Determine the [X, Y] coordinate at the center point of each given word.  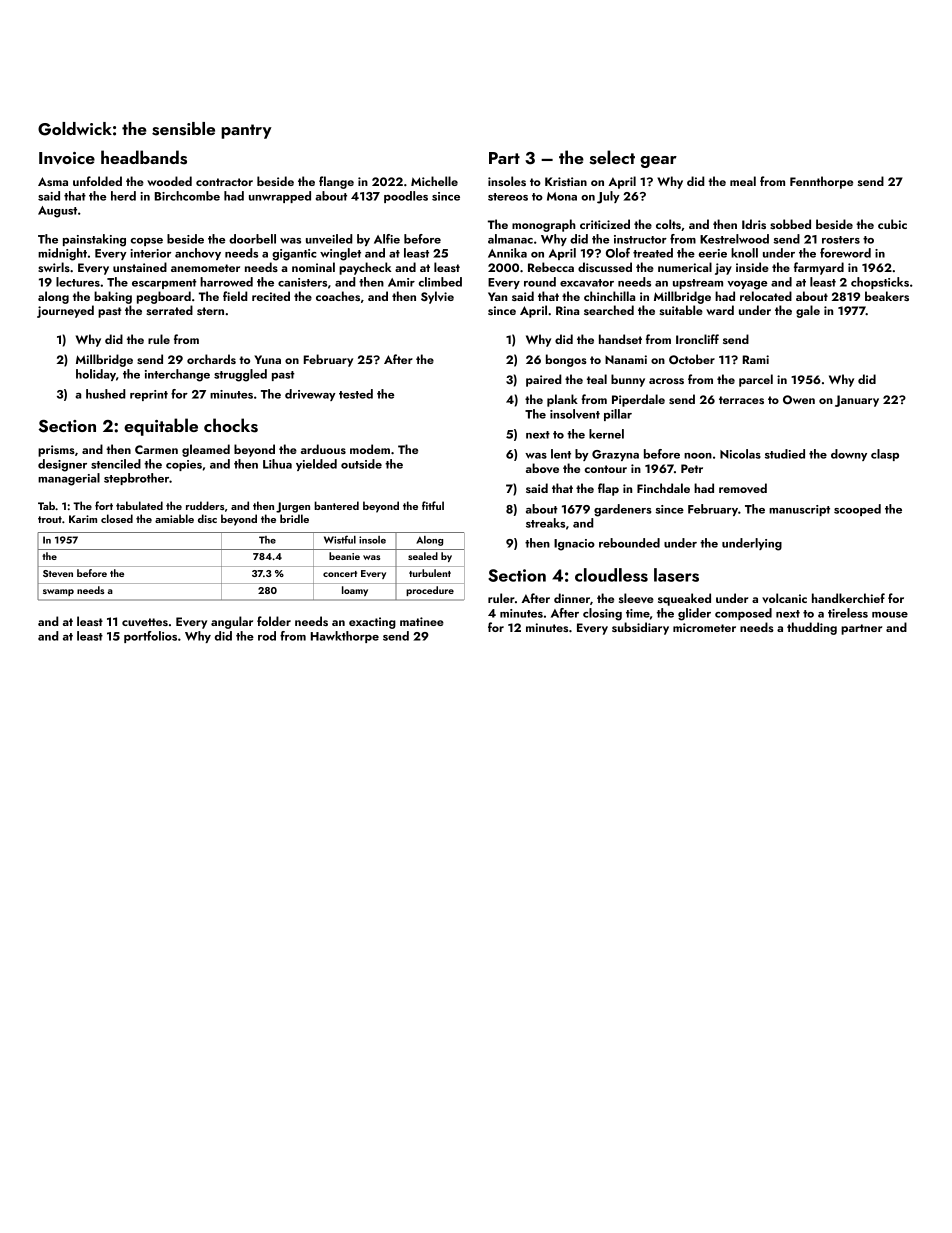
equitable [161, 427]
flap [608, 489]
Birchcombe [187, 196]
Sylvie [437, 297]
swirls [54, 267]
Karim [83, 519]
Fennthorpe [821, 182]
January [857, 401]
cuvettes [145, 622]
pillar [618, 415]
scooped [857, 510]
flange [336, 182]
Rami [756, 359]
